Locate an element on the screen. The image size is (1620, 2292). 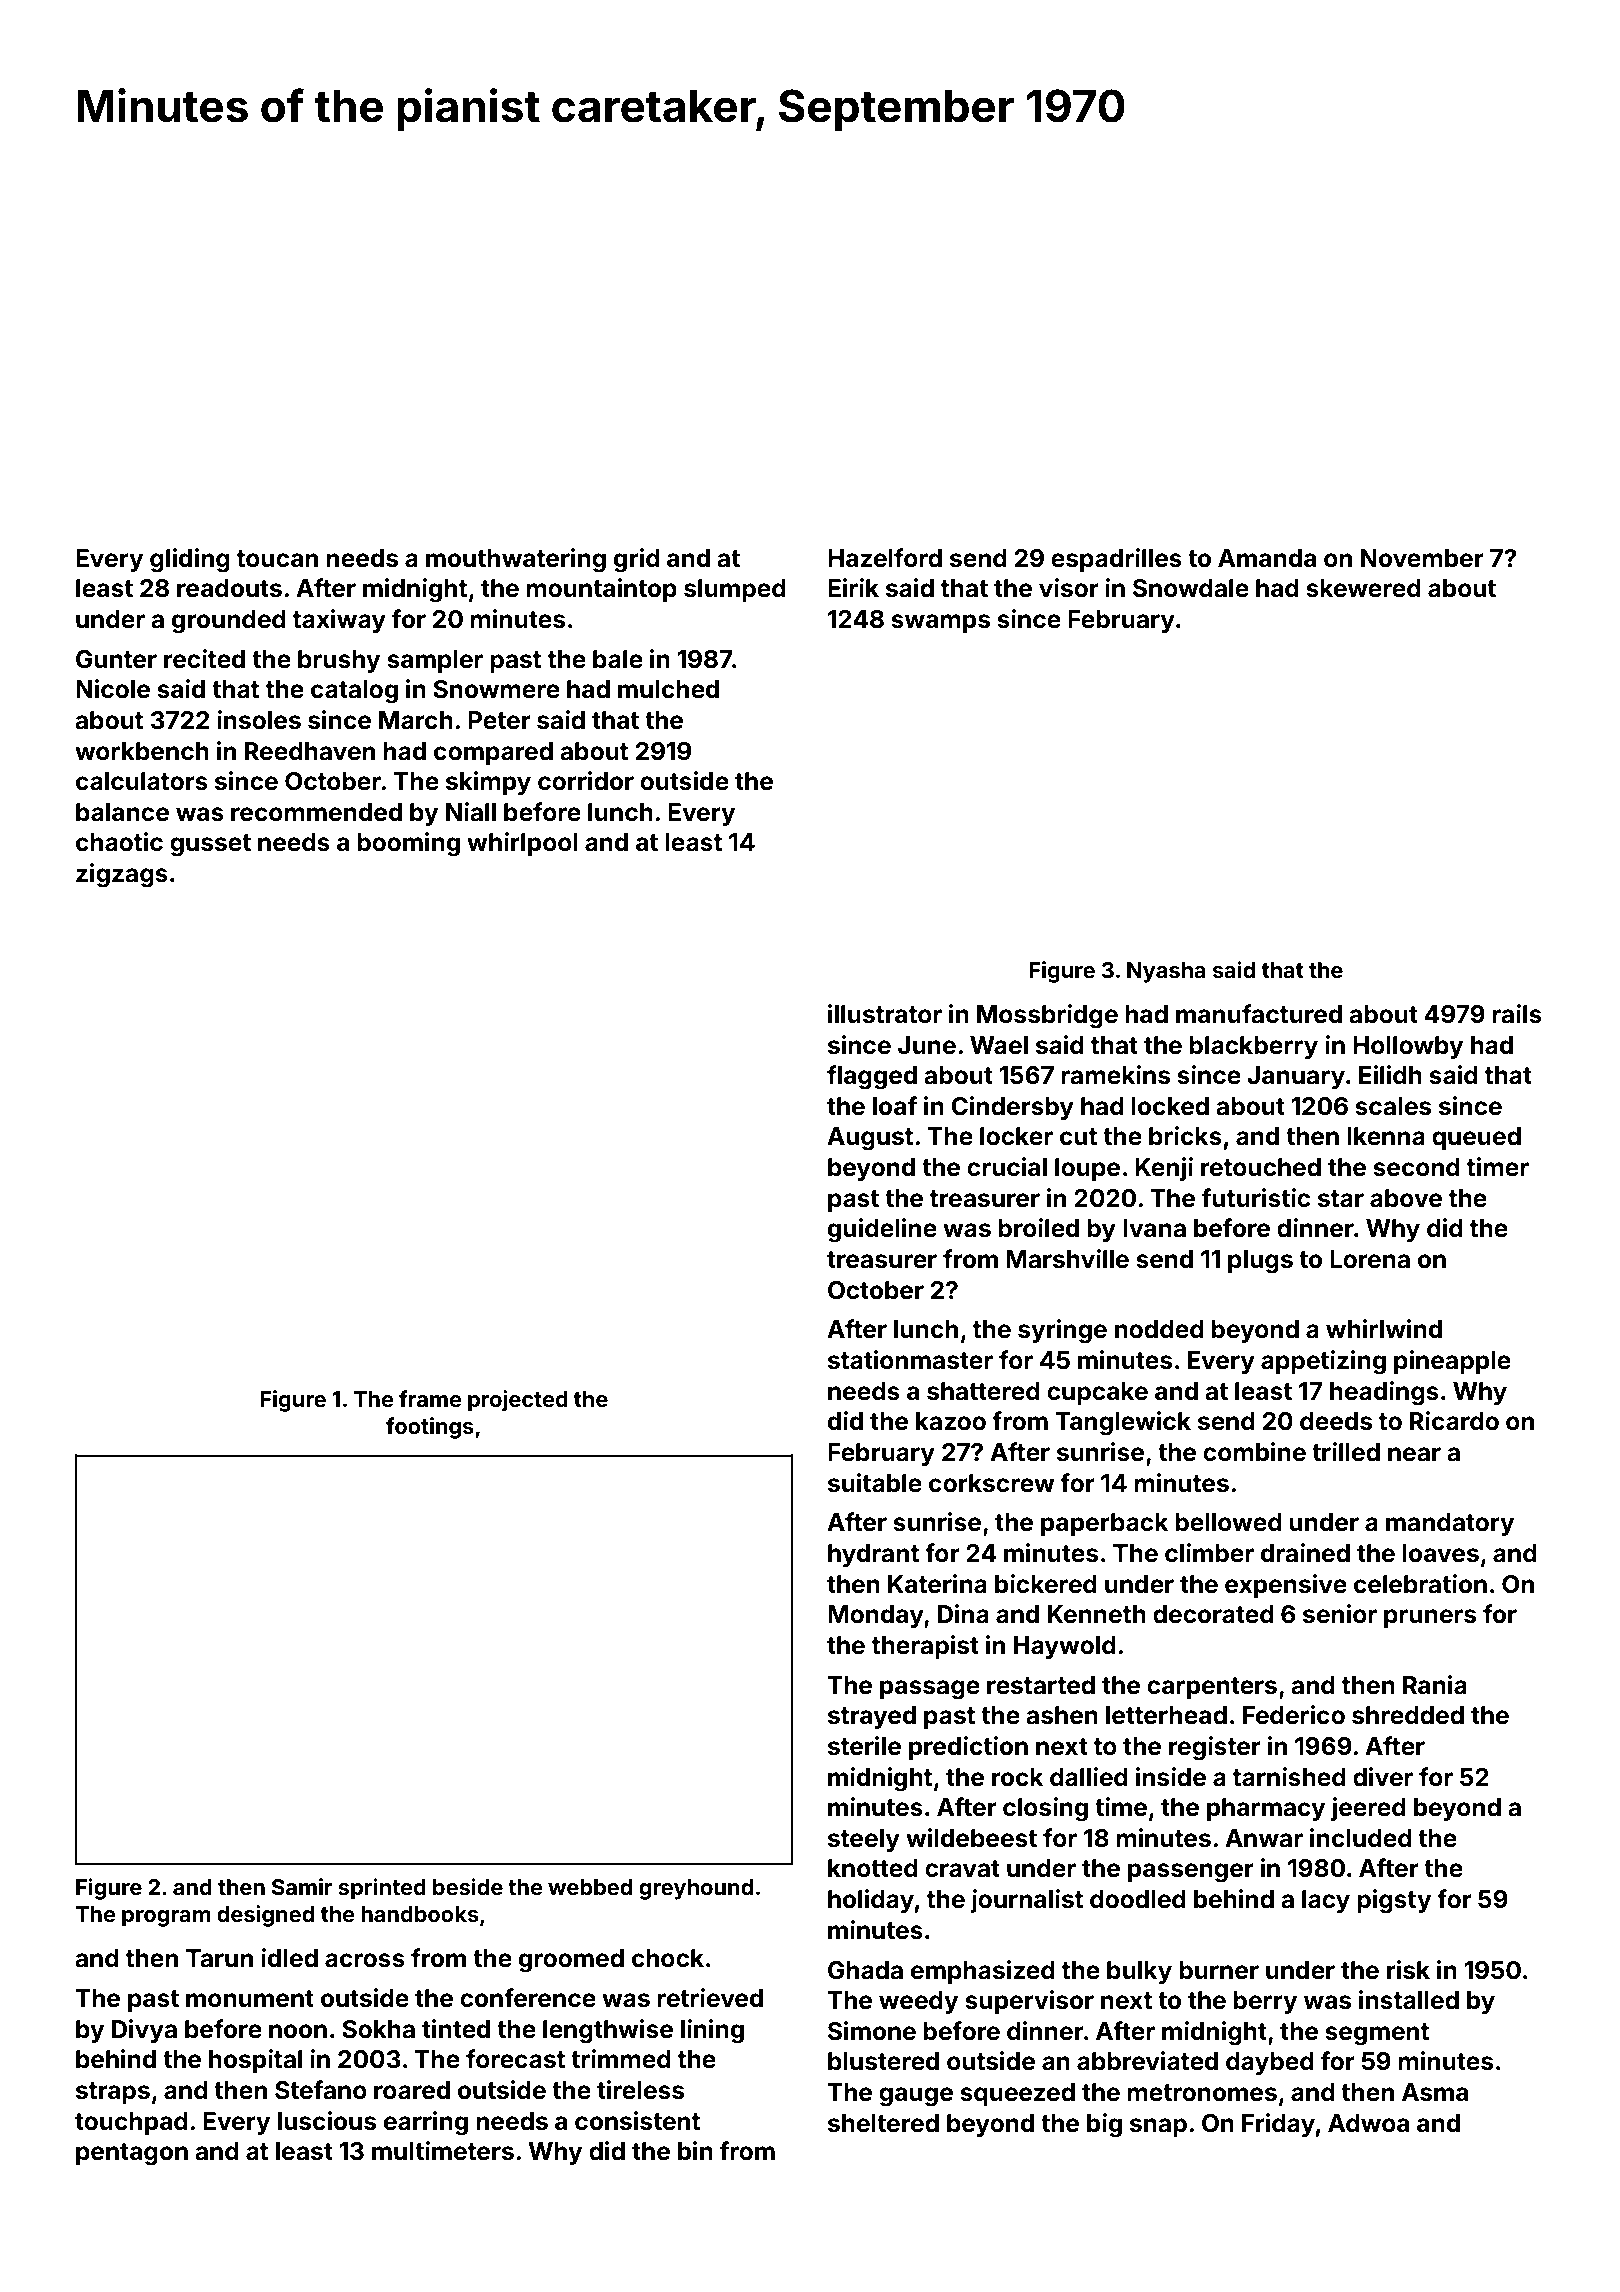
toucan is located at coordinates (277, 559).
